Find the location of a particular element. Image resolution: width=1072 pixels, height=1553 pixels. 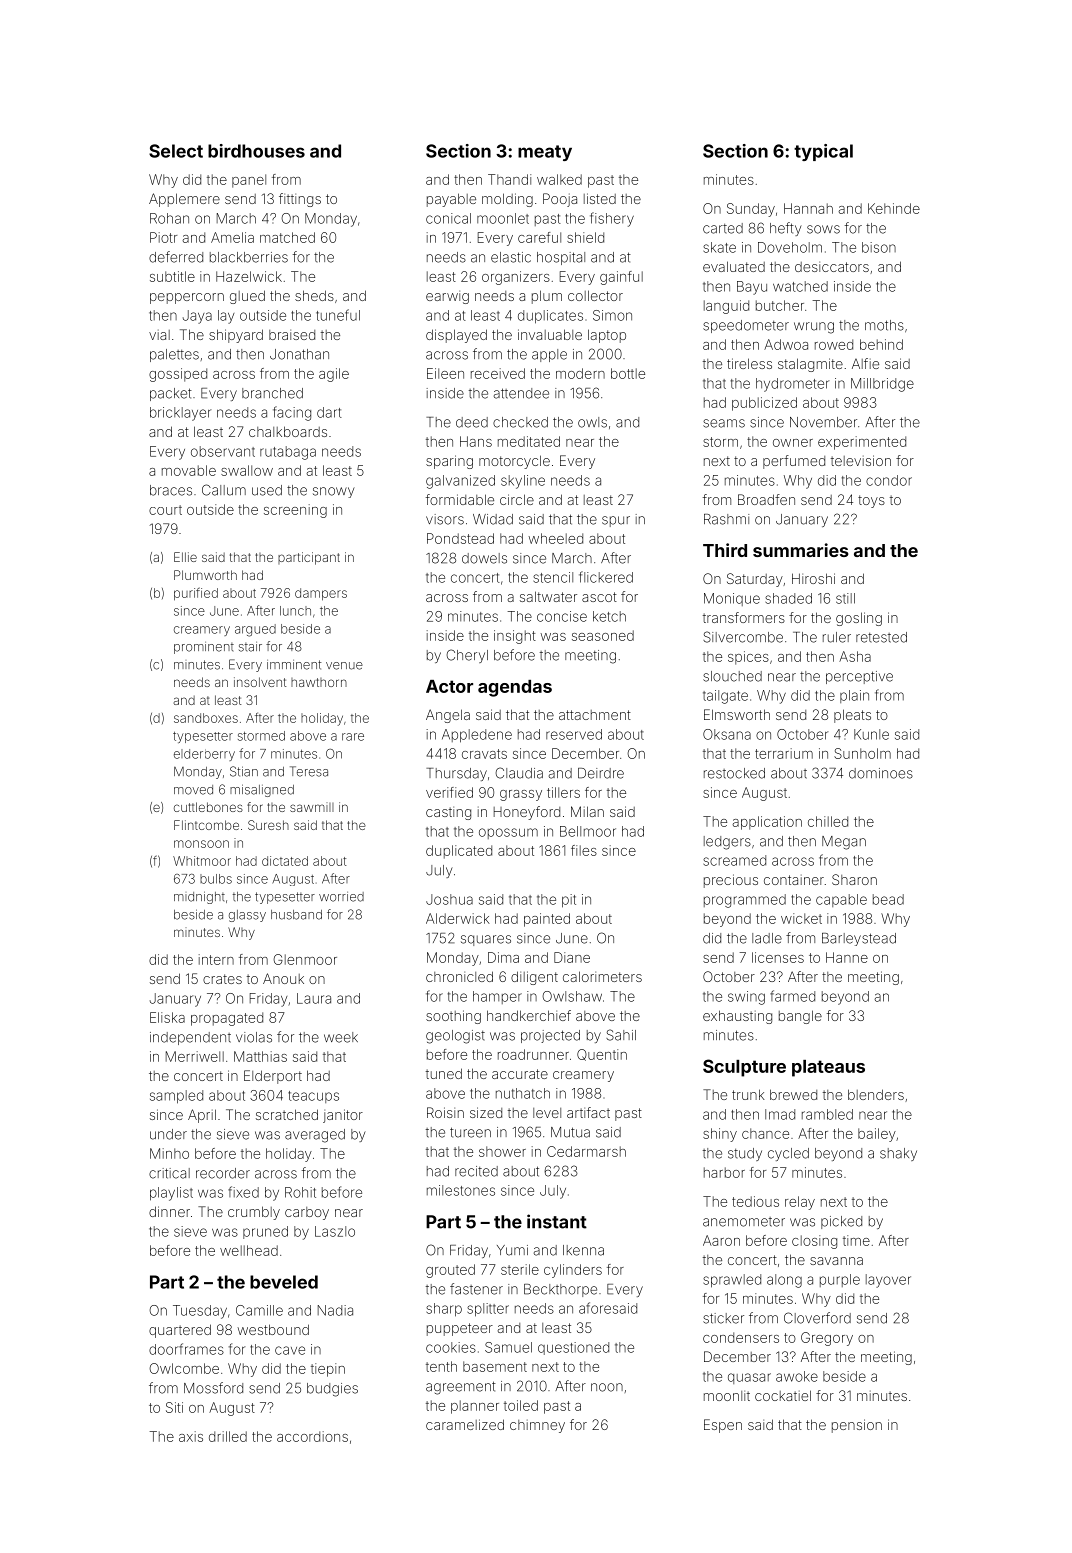

Teresa is located at coordinates (309, 771).
